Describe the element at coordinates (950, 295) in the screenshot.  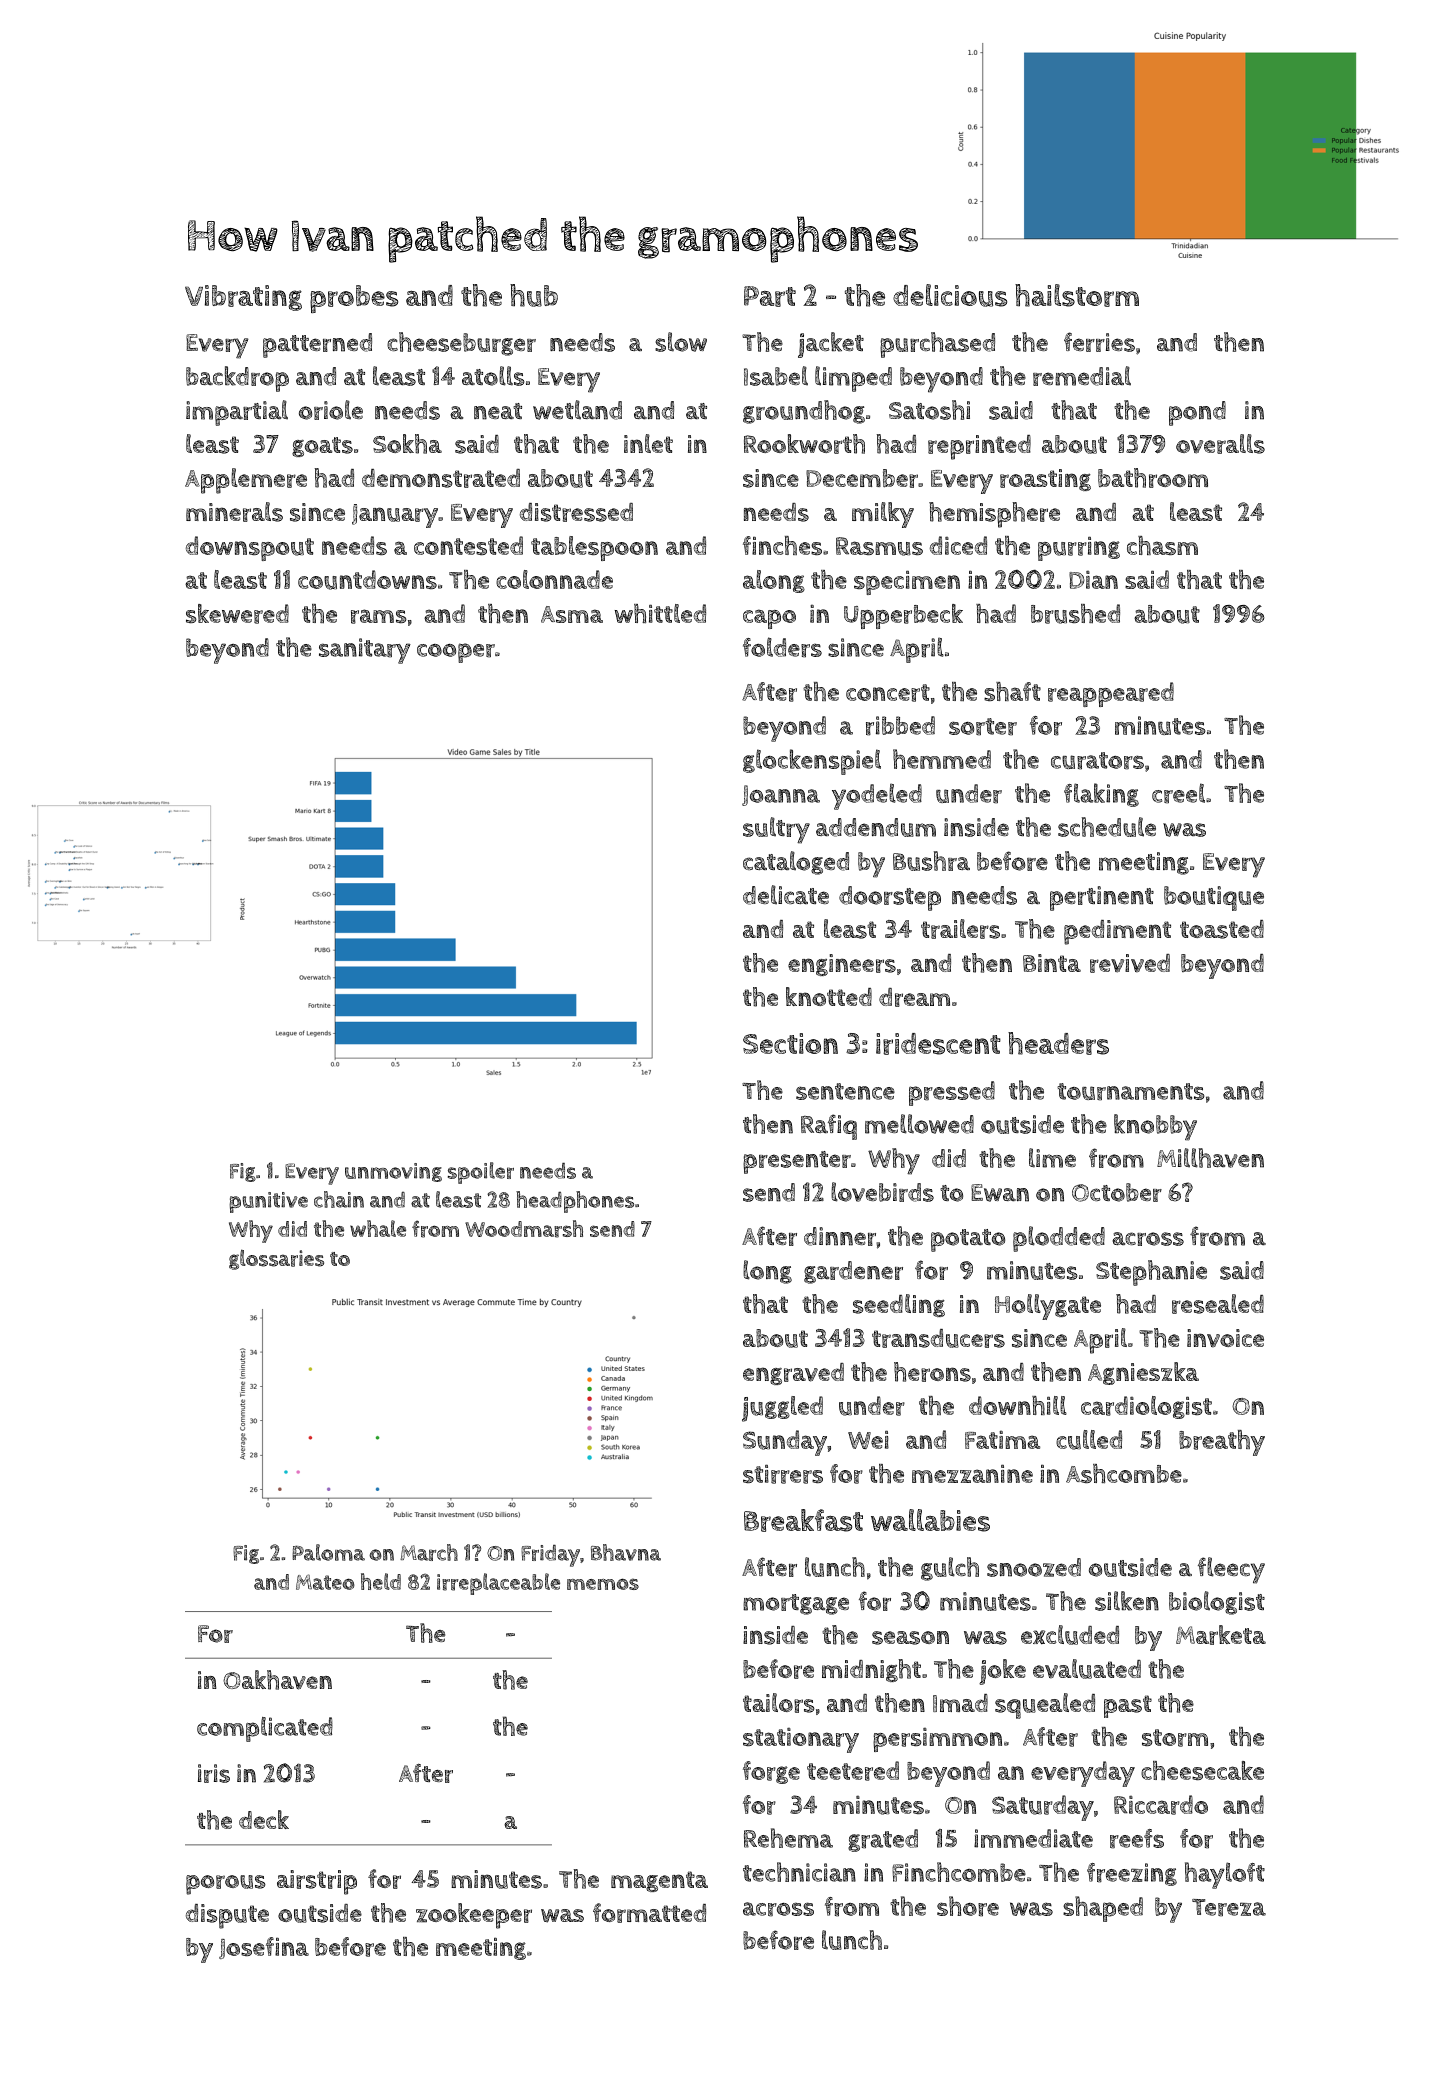
I see `delicious` at that location.
